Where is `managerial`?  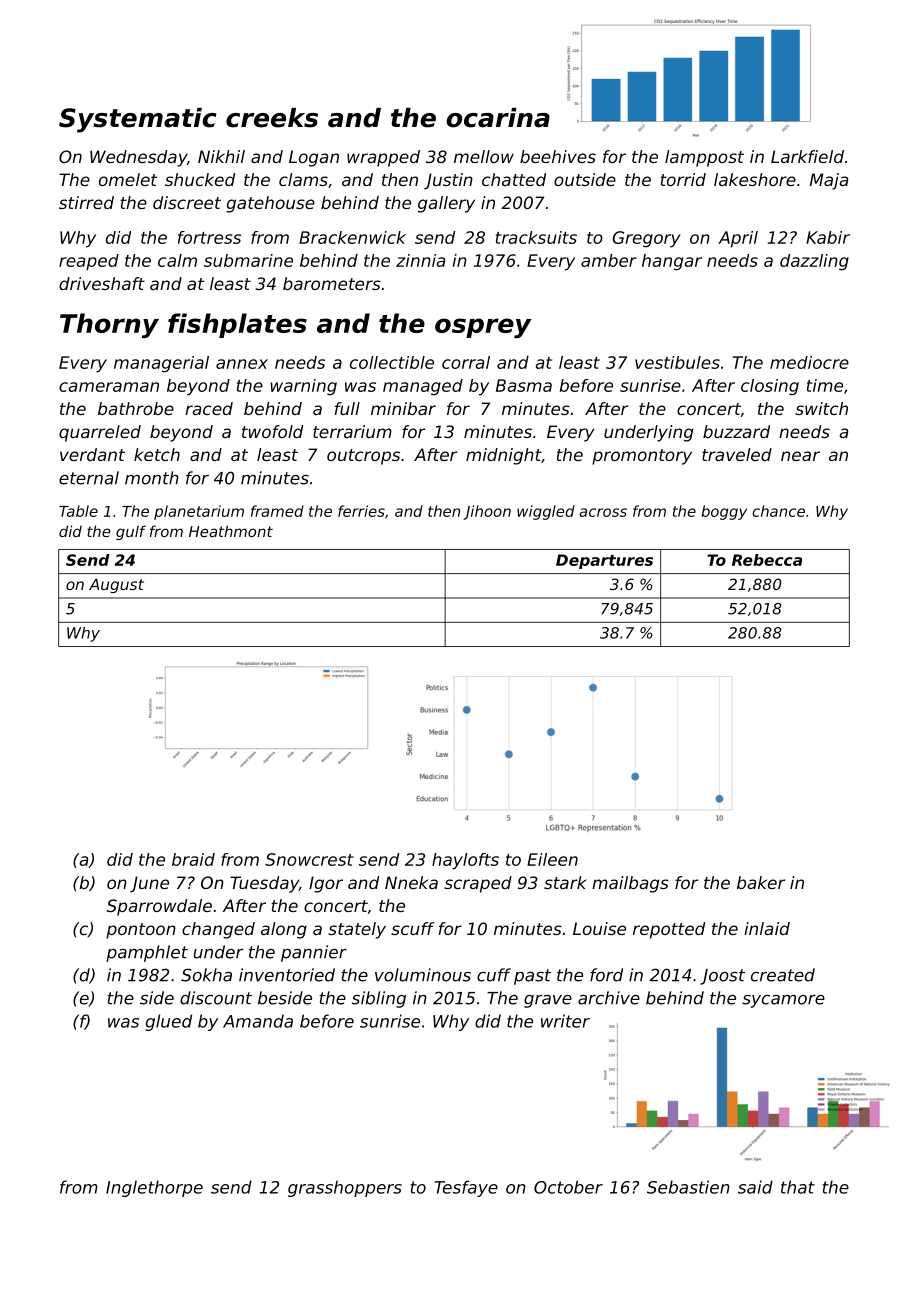
managerial is located at coordinates (161, 364).
